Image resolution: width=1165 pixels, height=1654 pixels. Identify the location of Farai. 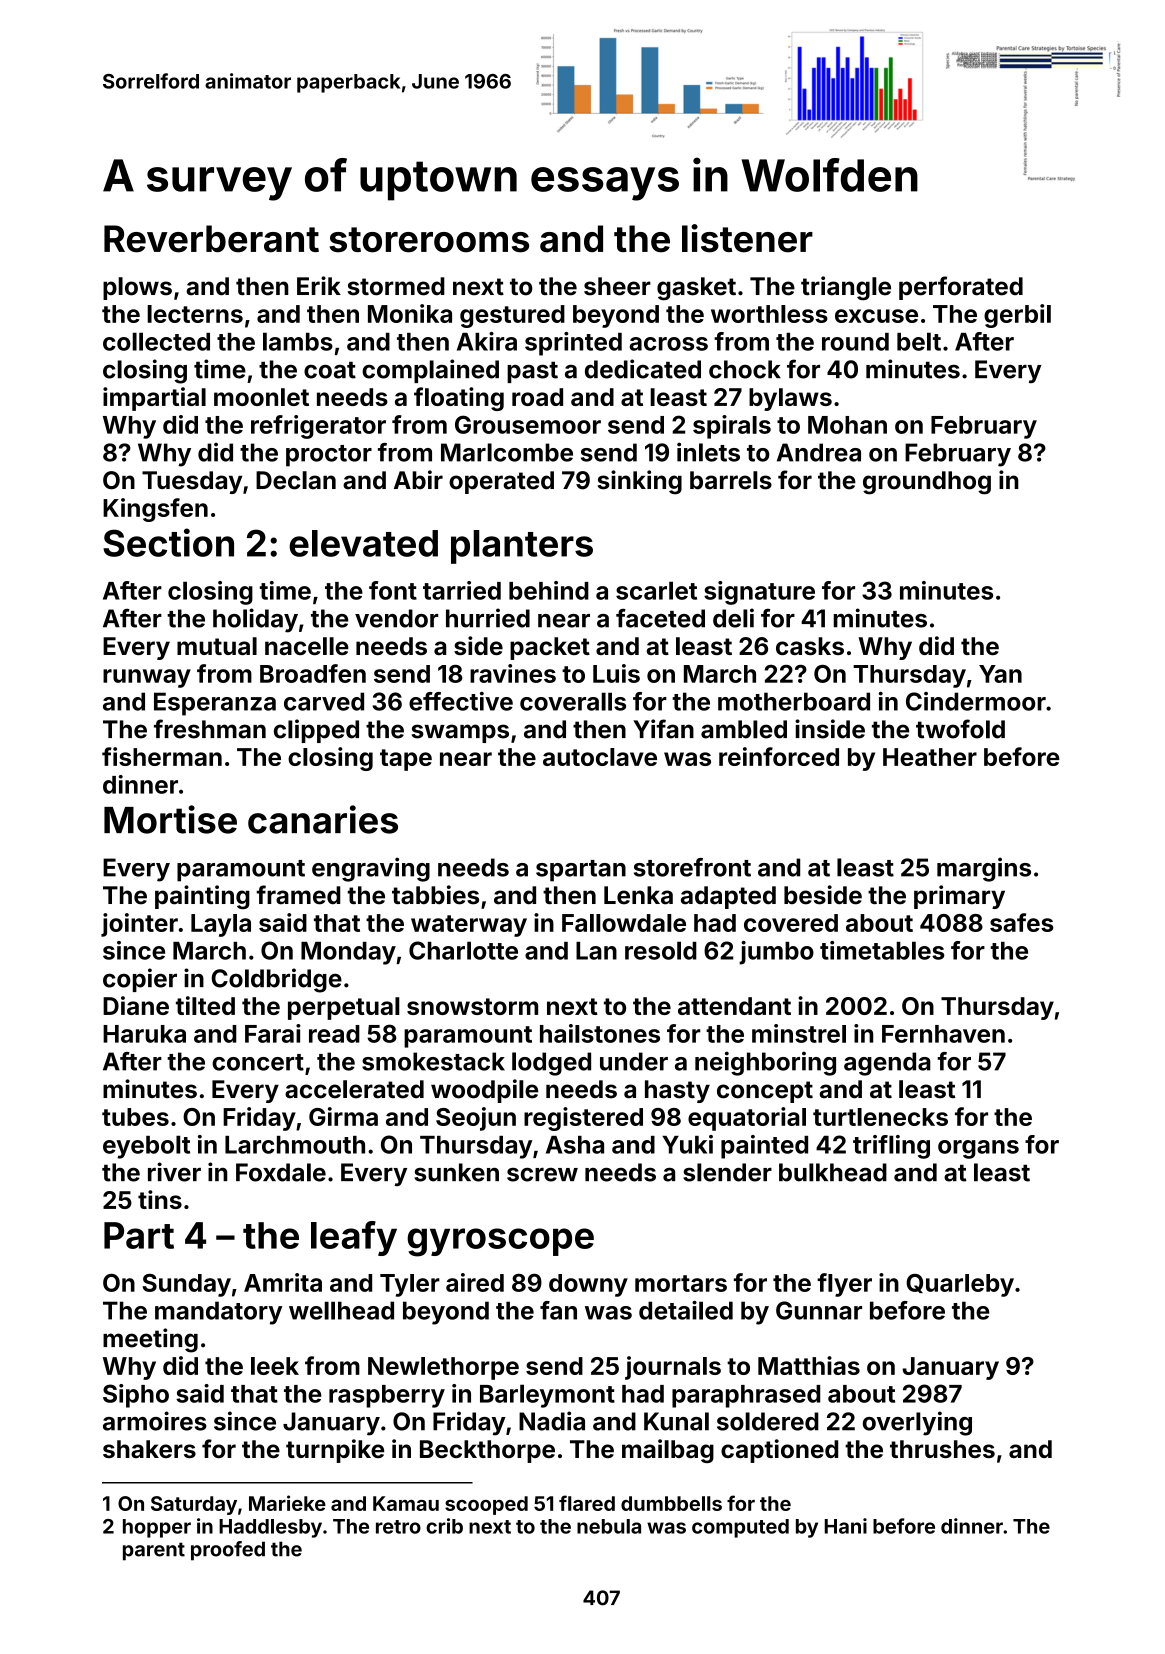
(273, 1033).
